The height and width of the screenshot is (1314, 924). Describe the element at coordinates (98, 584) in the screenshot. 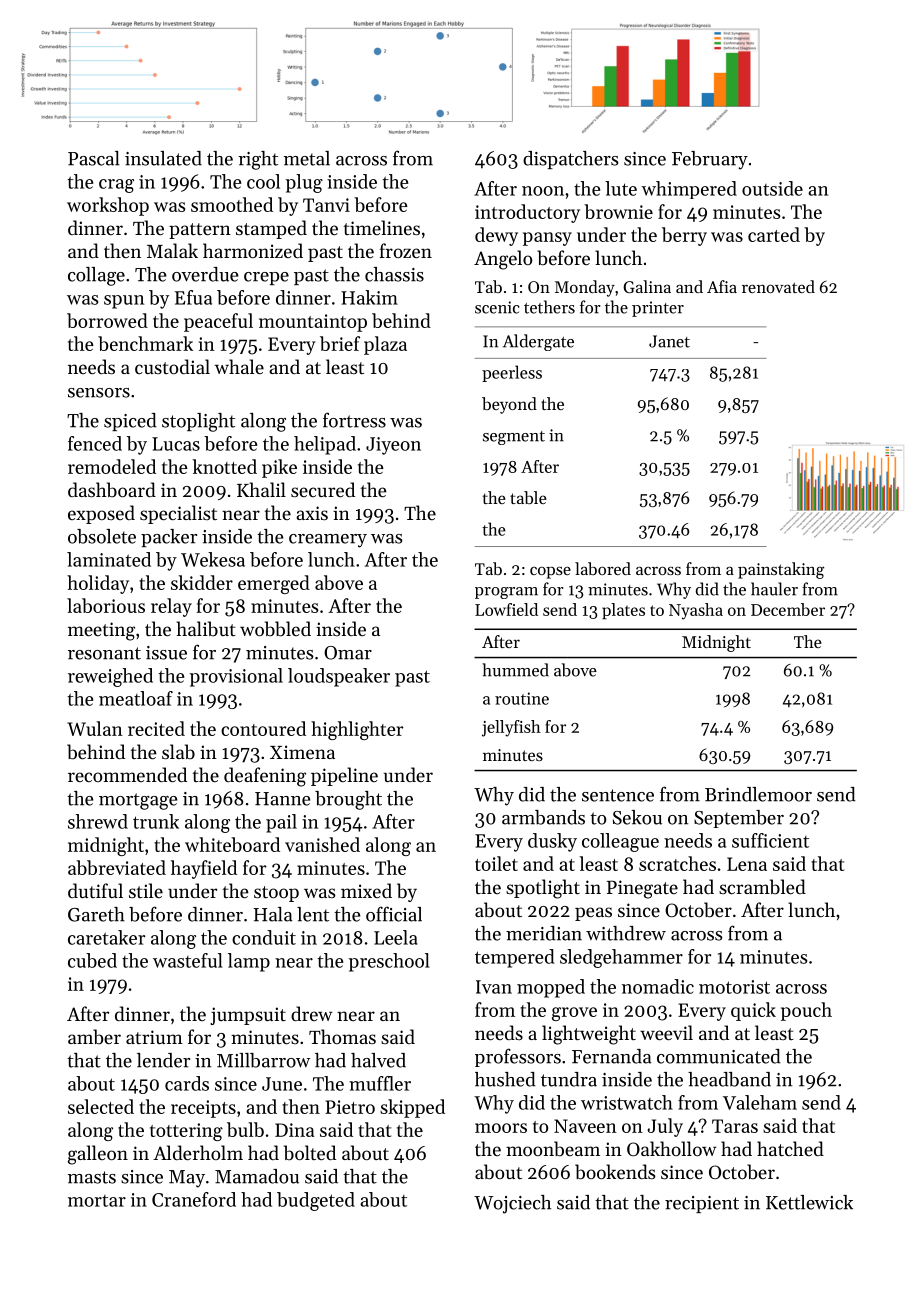

I see `holiday` at that location.
